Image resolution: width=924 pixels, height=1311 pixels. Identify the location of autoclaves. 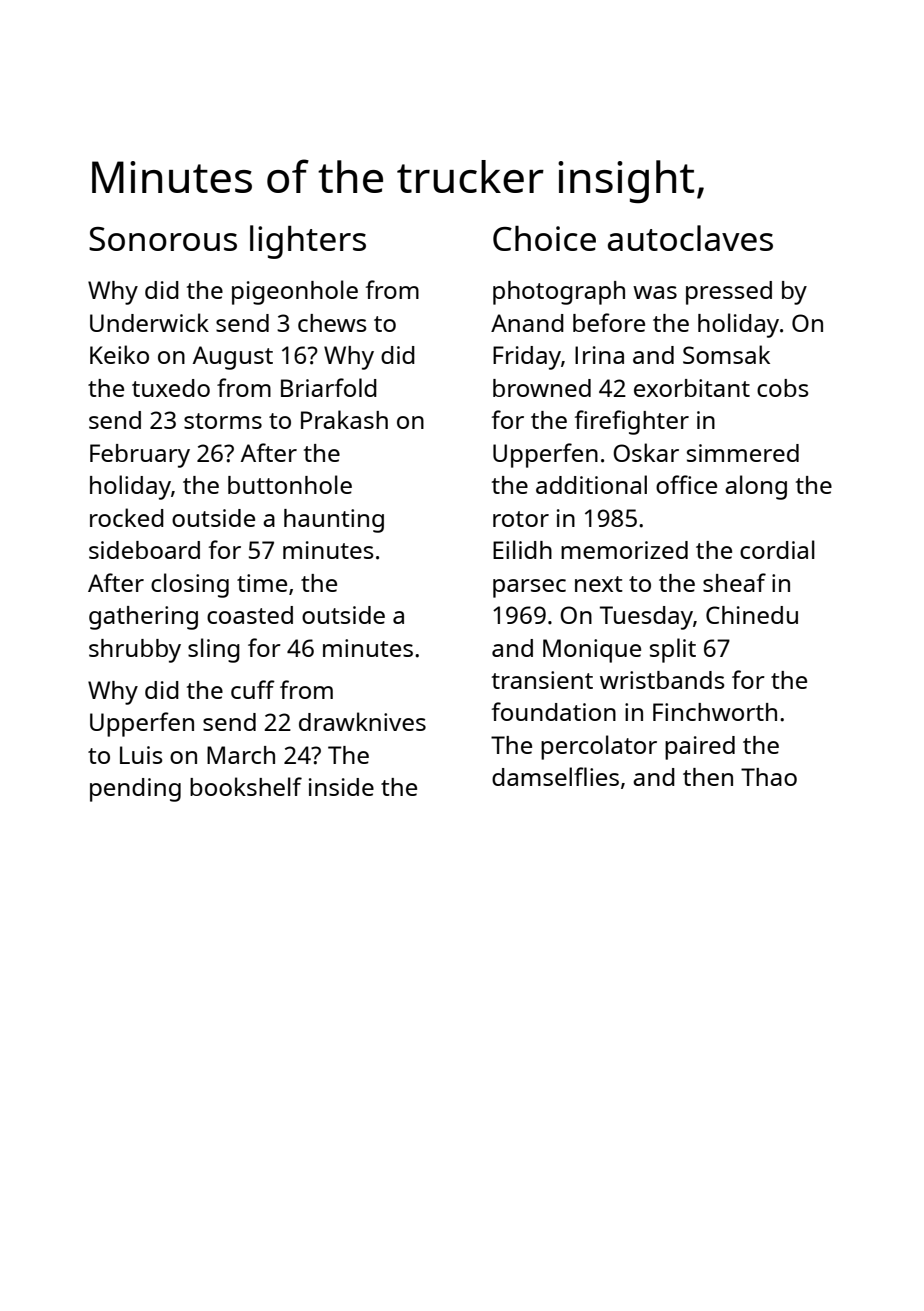
(690, 238).
